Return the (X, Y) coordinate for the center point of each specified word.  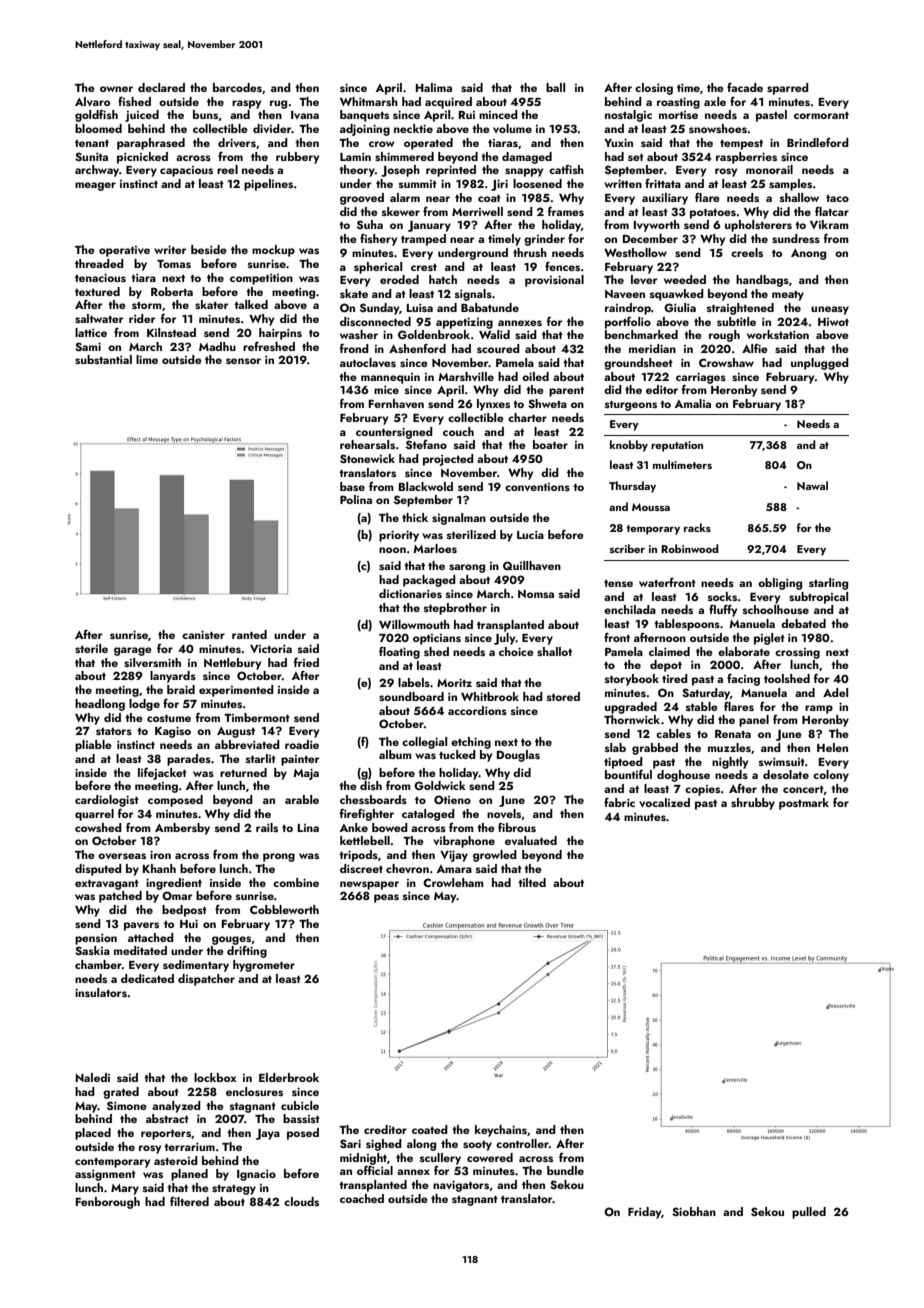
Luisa (420, 307)
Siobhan (694, 1211)
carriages (701, 378)
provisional (554, 281)
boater (550, 444)
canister (203, 634)
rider (142, 318)
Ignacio (256, 1175)
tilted (532, 882)
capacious (186, 171)
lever (644, 279)
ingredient (174, 884)
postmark (804, 804)
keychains (501, 1131)
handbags (762, 281)
